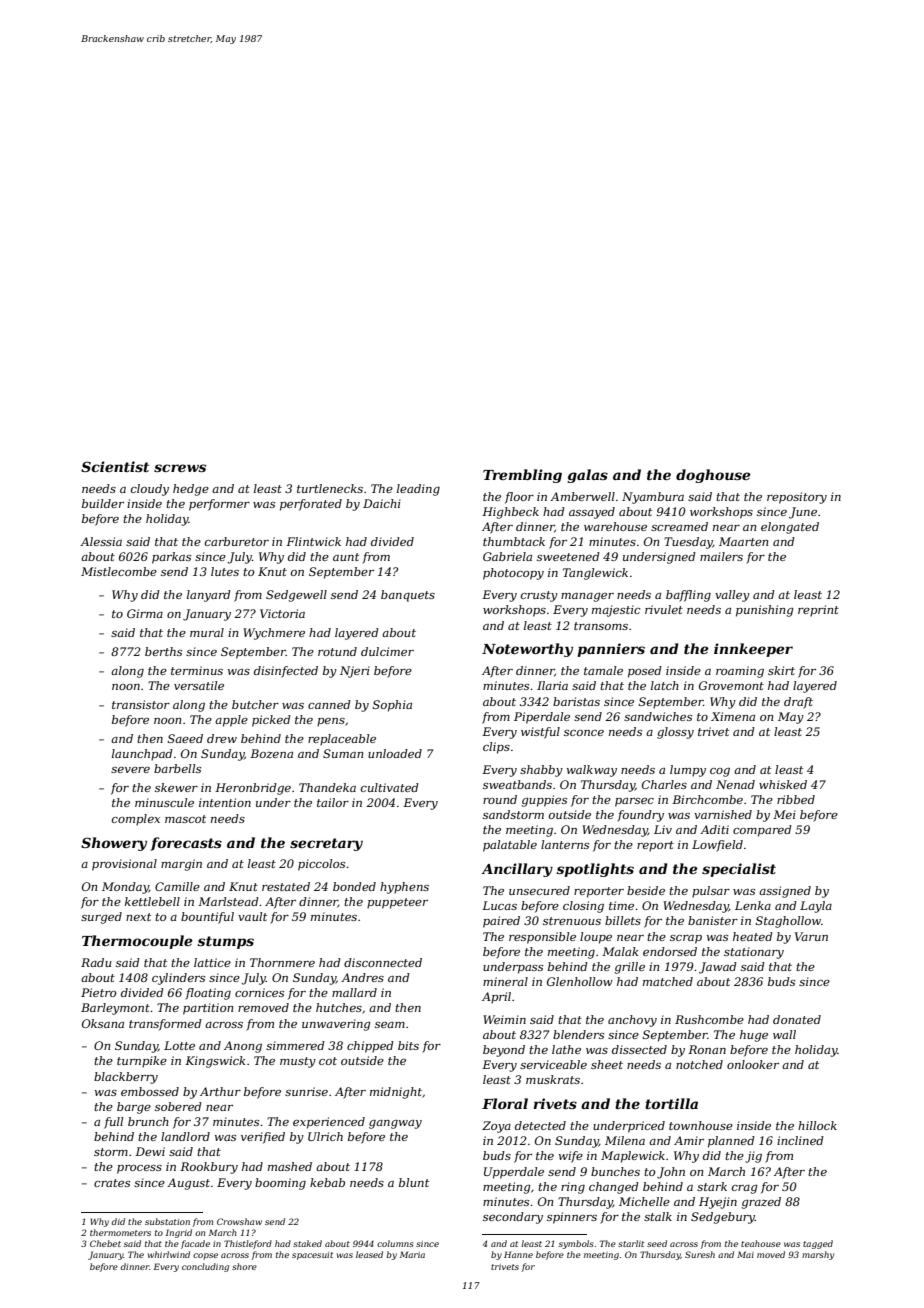 This screenshot has height=1308, width=924. Describe the element at coordinates (668, 981) in the screenshot. I see `matched` at that location.
